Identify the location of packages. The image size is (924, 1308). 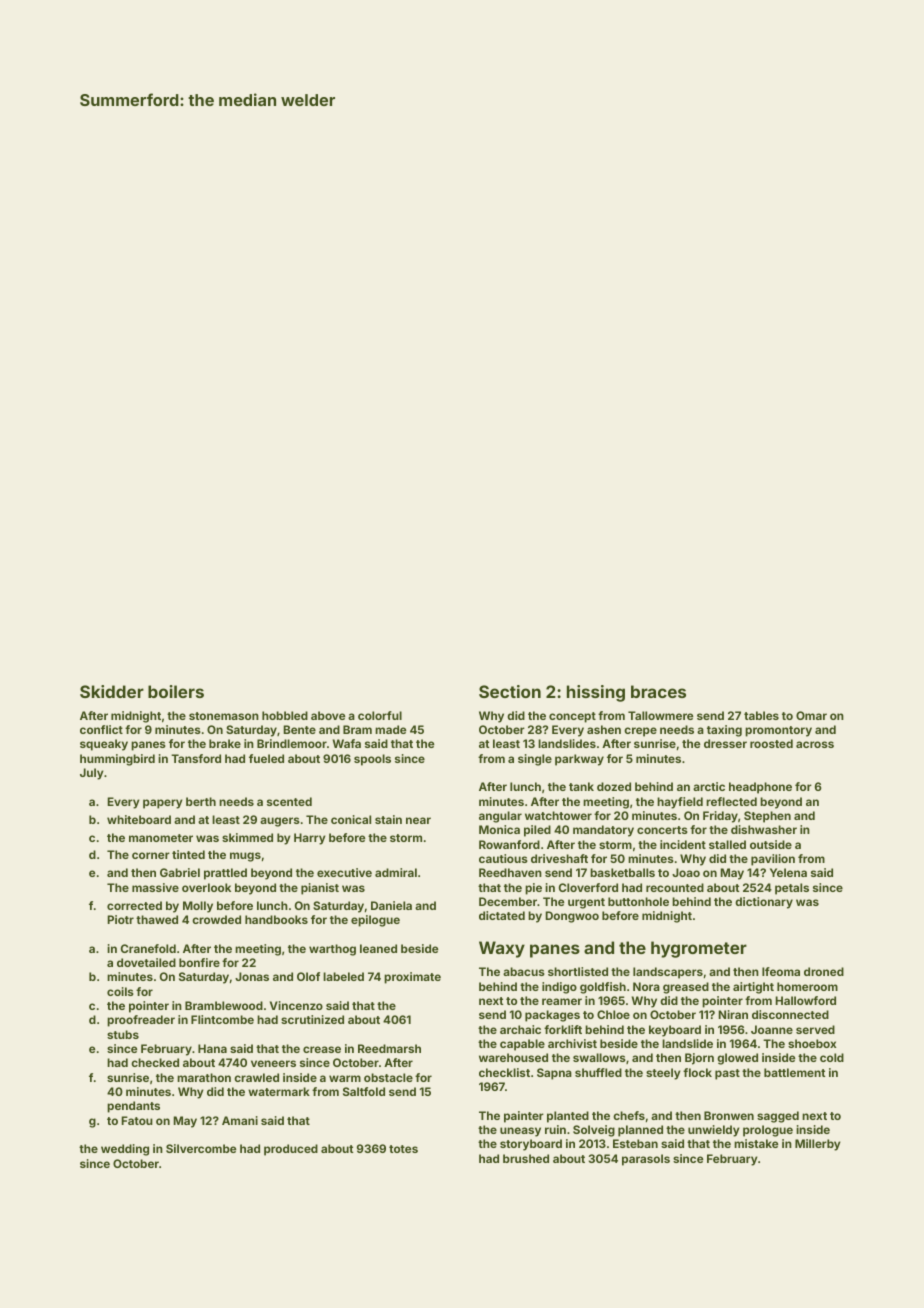
(552, 1016).
